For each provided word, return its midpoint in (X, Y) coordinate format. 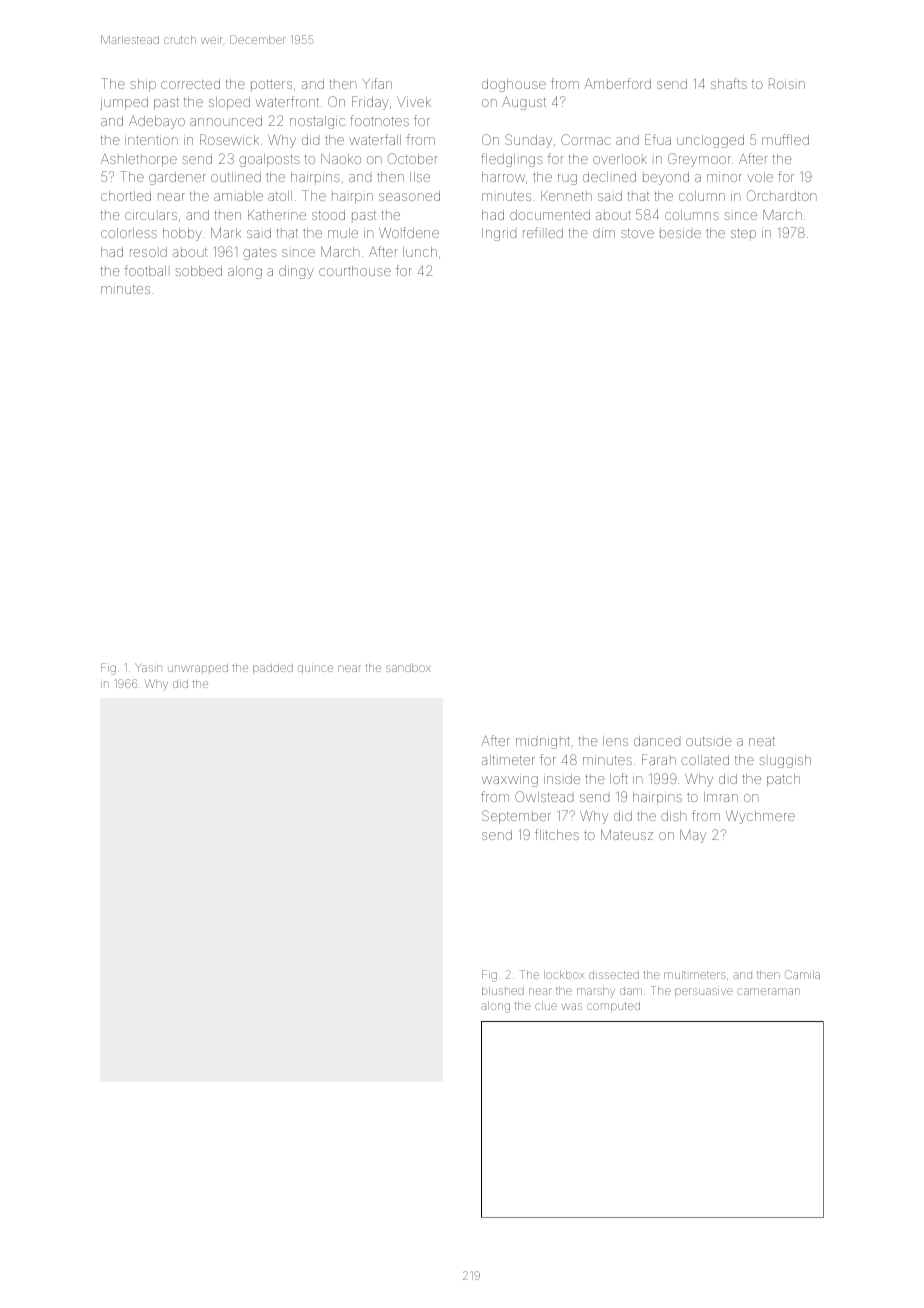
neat (762, 741)
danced (657, 741)
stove (637, 233)
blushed (503, 991)
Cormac (585, 139)
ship (143, 85)
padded (273, 669)
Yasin (149, 667)
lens (615, 741)
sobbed (198, 271)
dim (604, 234)
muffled (785, 139)
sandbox (408, 668)
